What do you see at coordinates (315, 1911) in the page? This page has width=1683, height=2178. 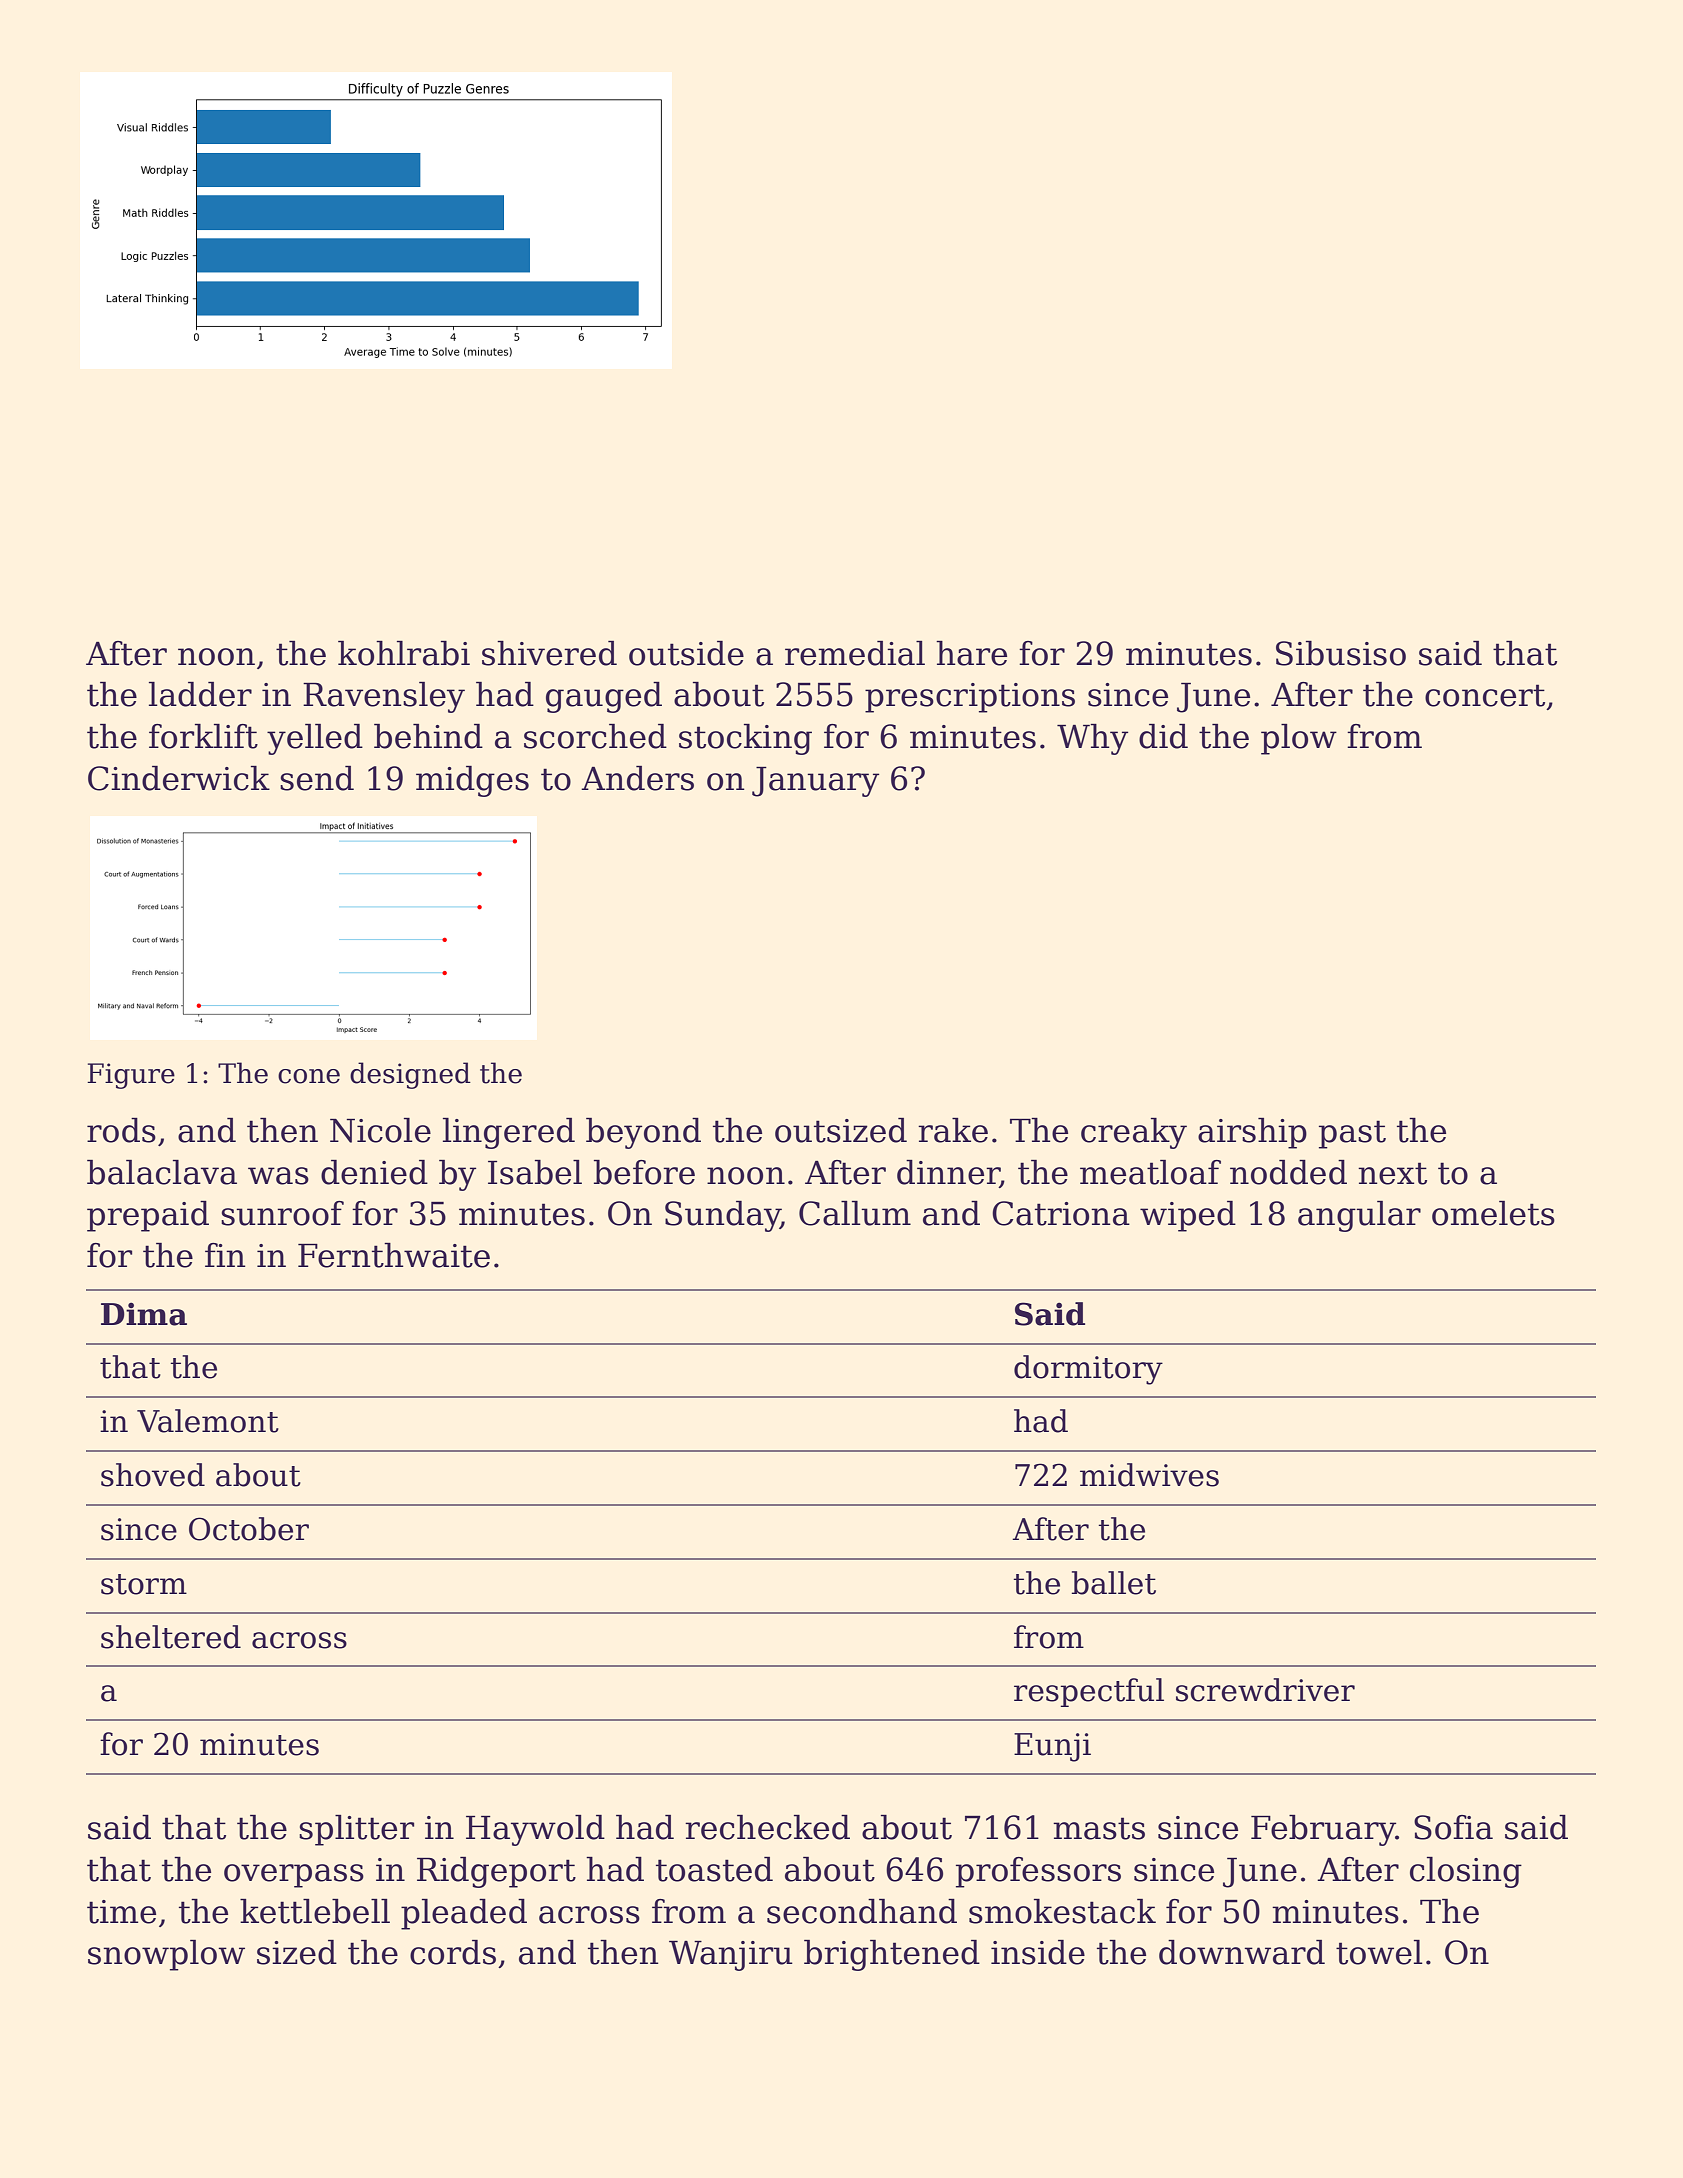 I see `kettlebell` at bounding box center [315, 1911].
